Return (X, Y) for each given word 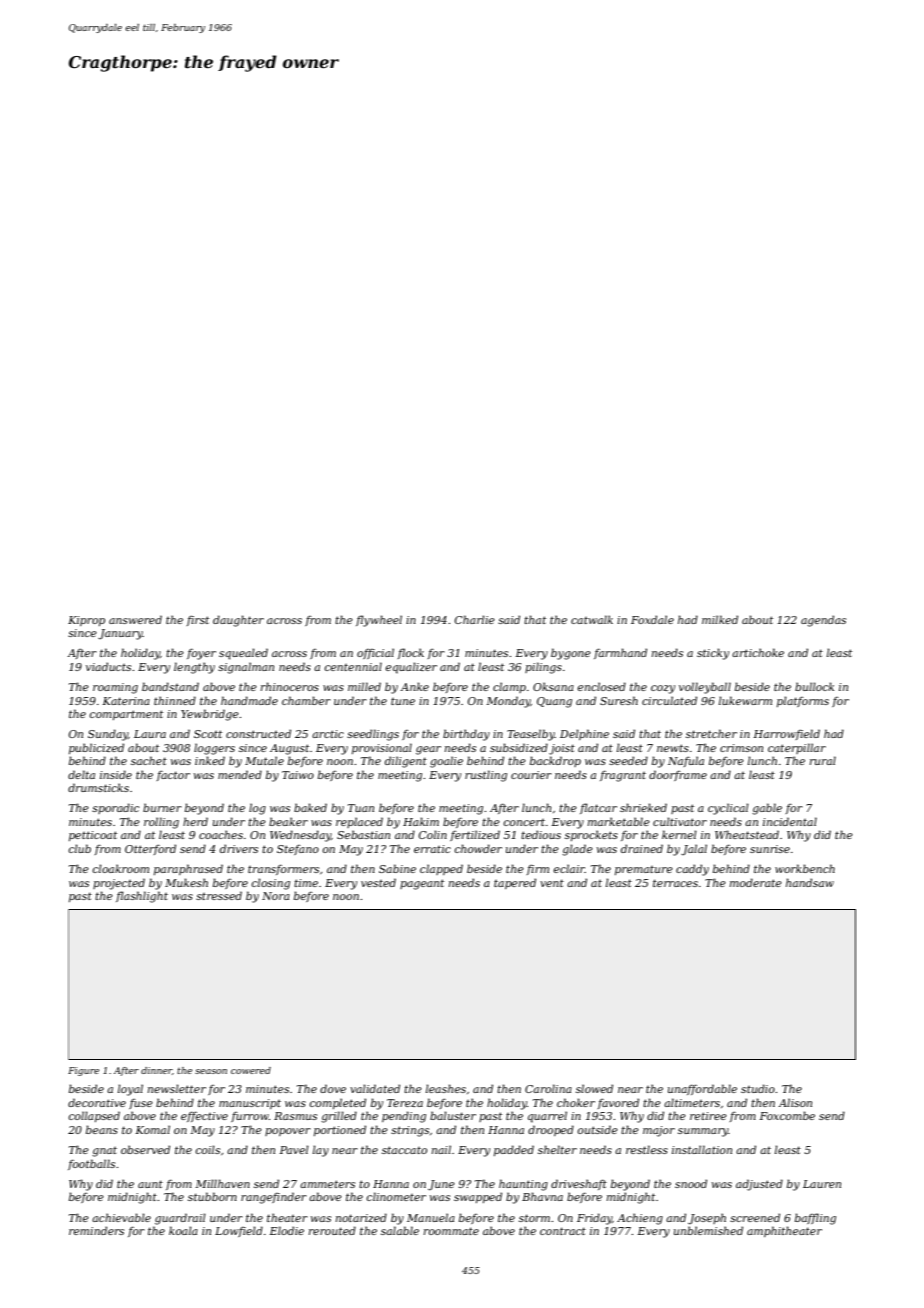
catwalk (592, 619)
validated (375, 1088)
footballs (91, 1164)
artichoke (758, 652)
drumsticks (98, 787)
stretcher (711, 733)
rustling (486, 776)
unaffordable (702, 1089)
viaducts (108, 666)
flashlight (142, 897)
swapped (478, 1197)
